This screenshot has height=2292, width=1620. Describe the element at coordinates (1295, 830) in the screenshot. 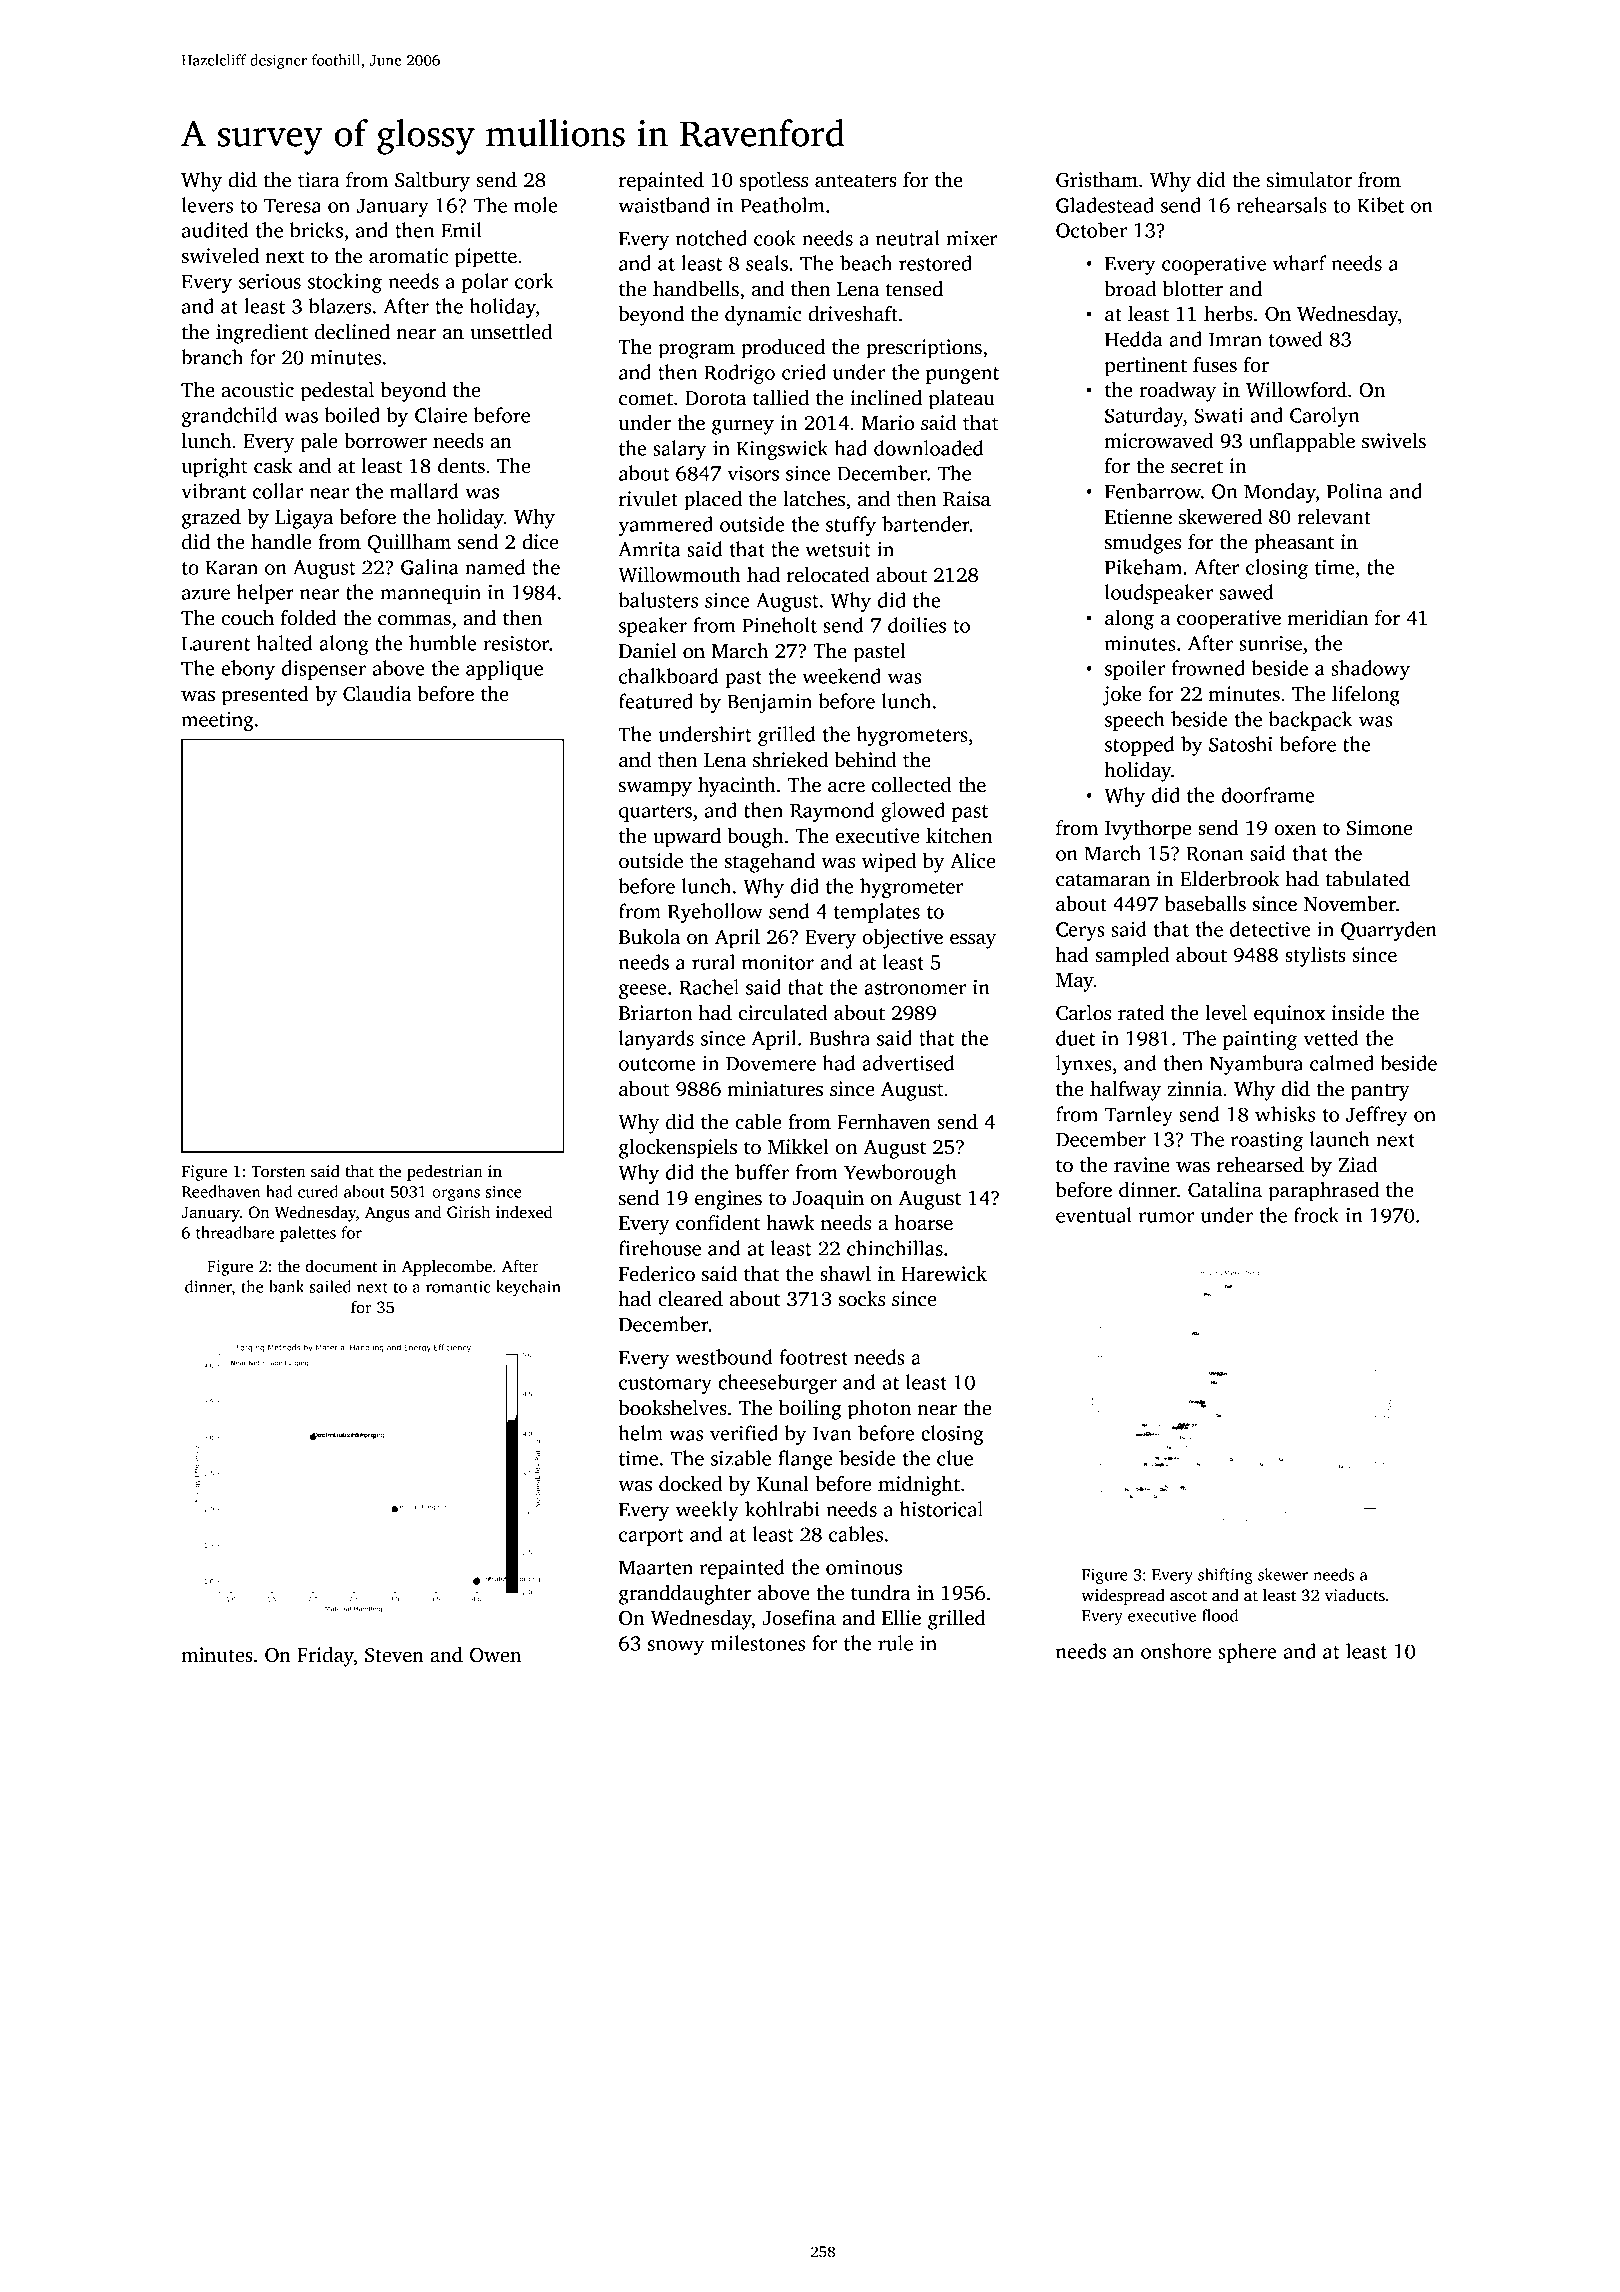

I see `oxen` at that location.
